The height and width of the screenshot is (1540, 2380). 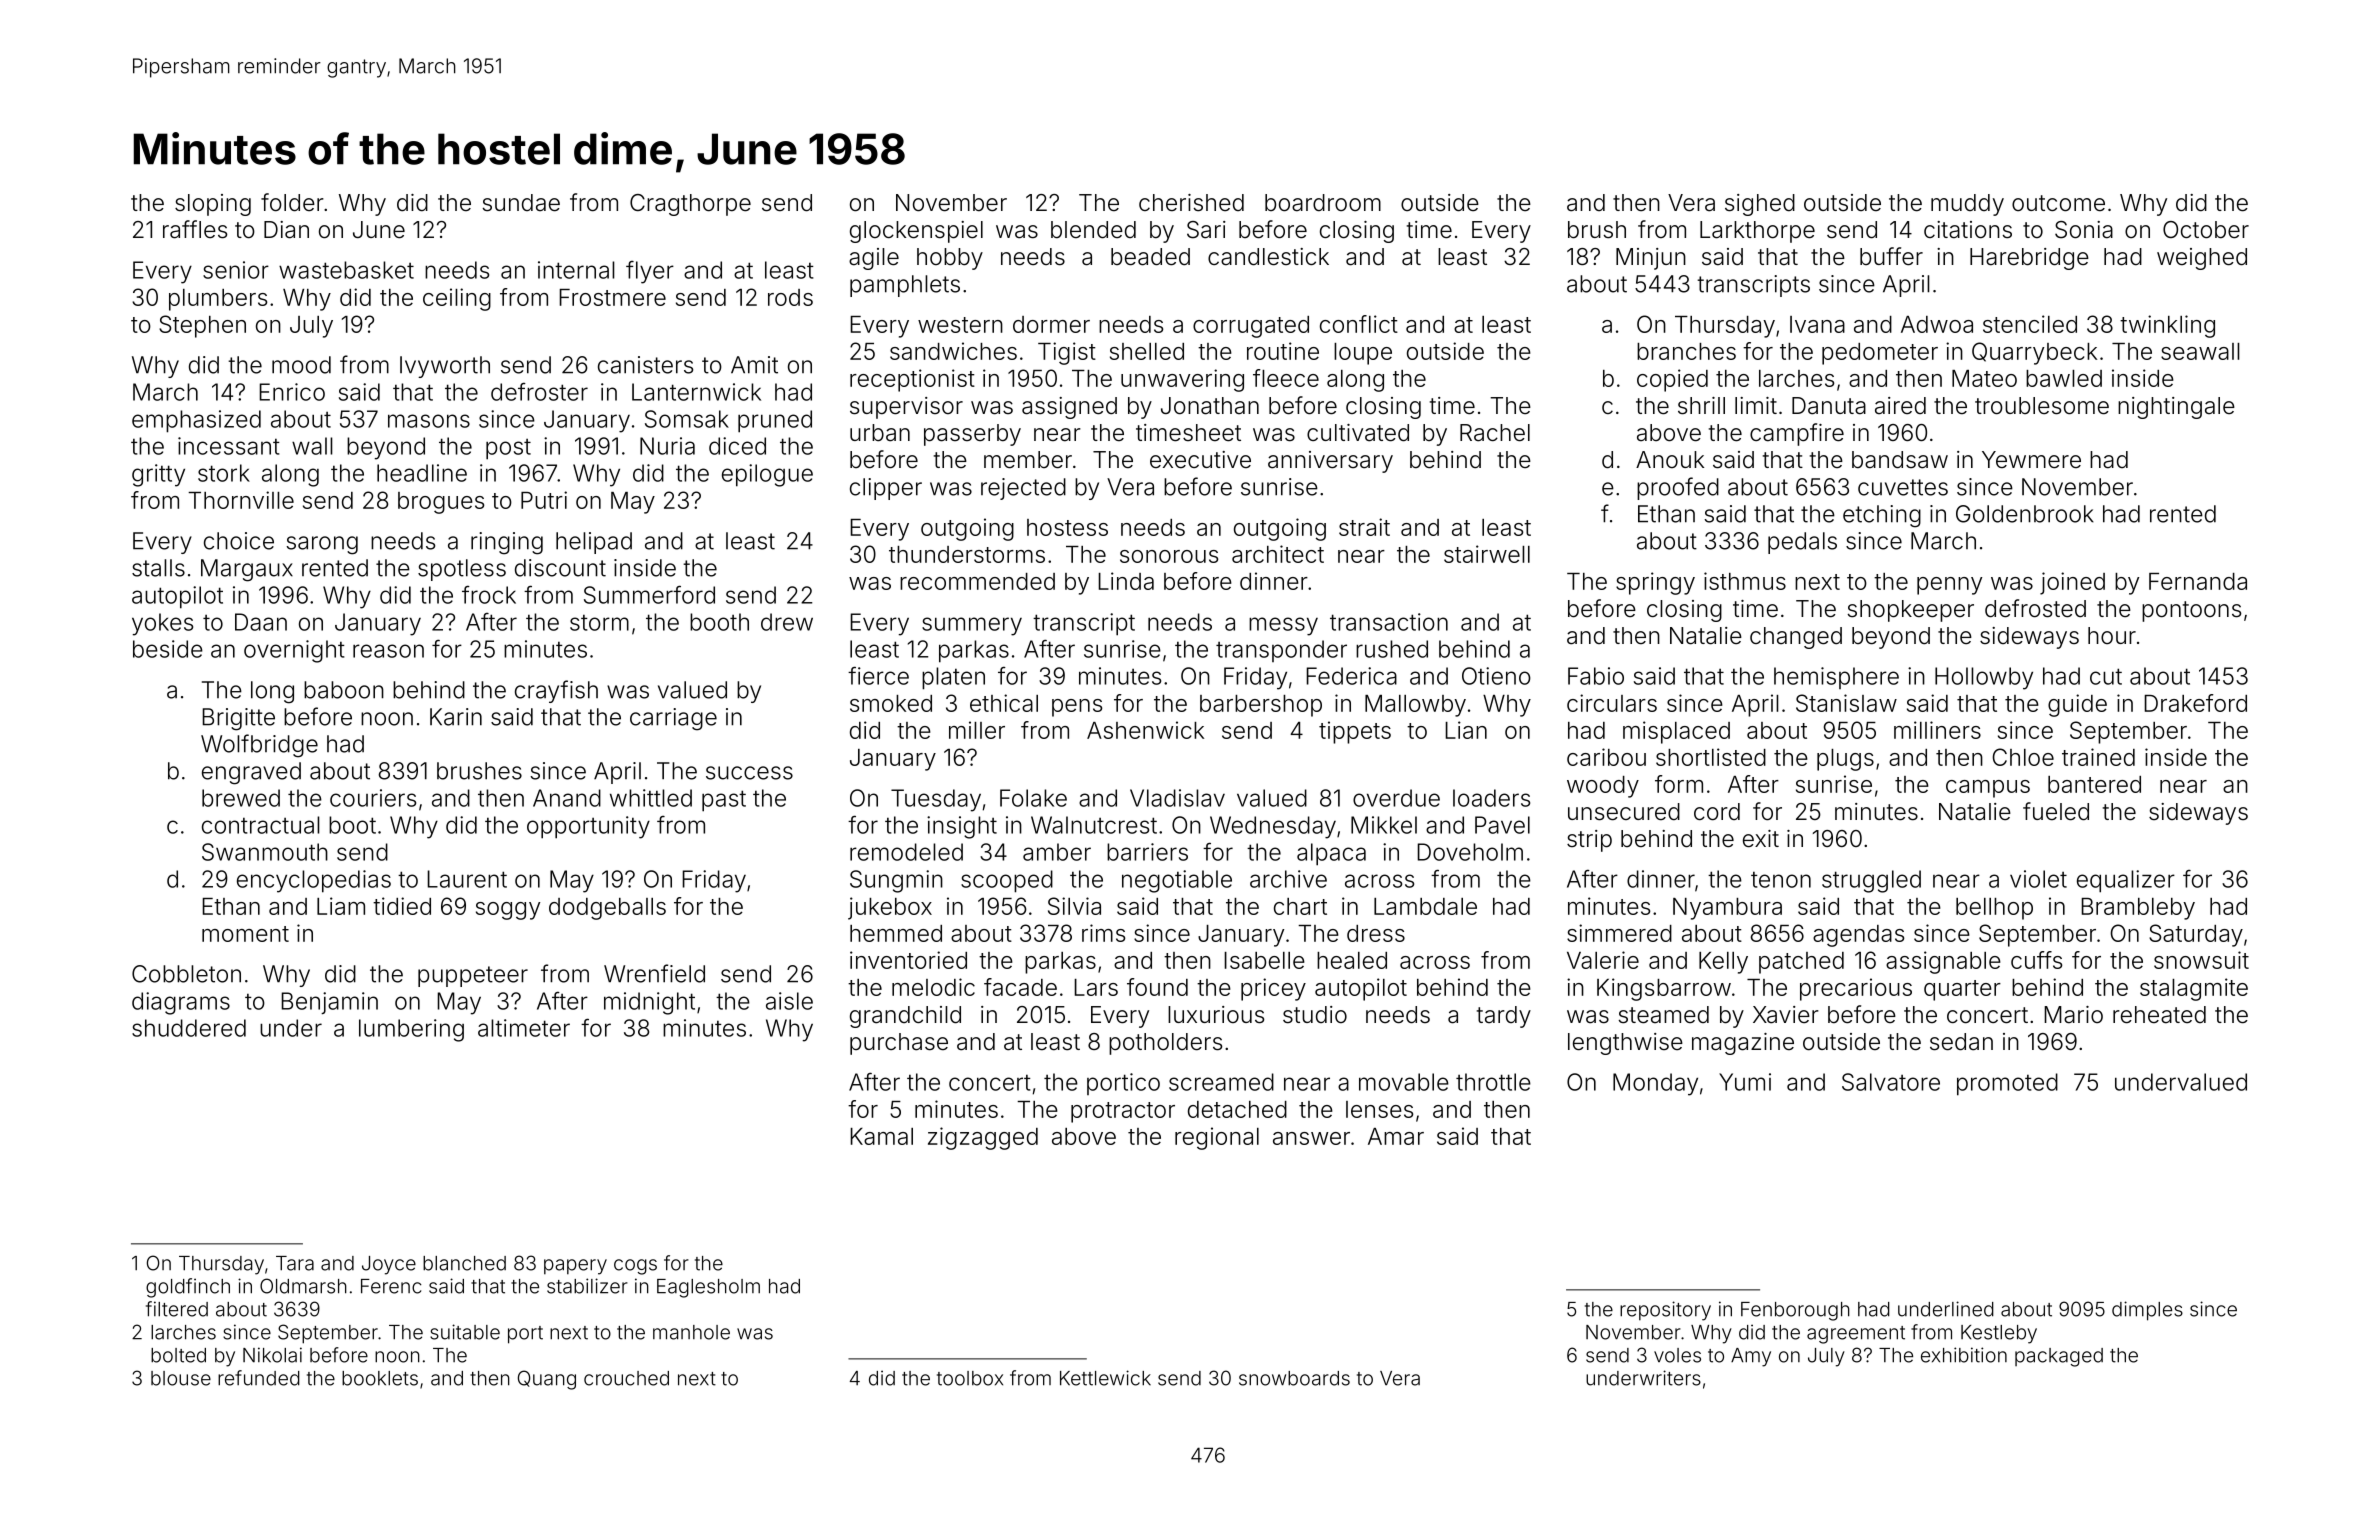 What do you see at coordinates (295, 1263) in the screenshot?
I see `Tara` at bounding box center [295, 1263].
